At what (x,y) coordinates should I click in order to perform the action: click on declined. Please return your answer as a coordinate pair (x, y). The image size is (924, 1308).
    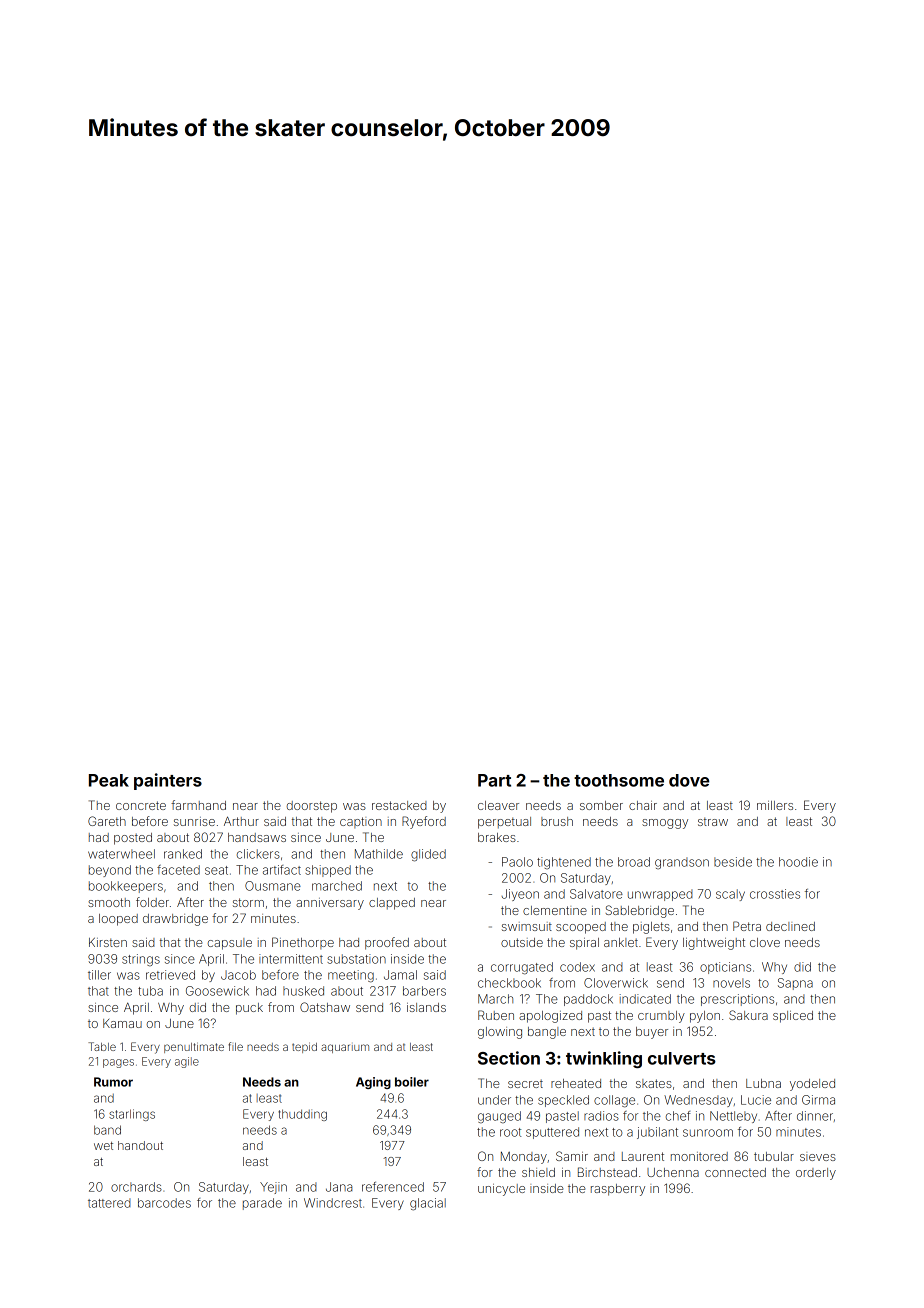
    Looking at the image, I should click on (790, 926).
